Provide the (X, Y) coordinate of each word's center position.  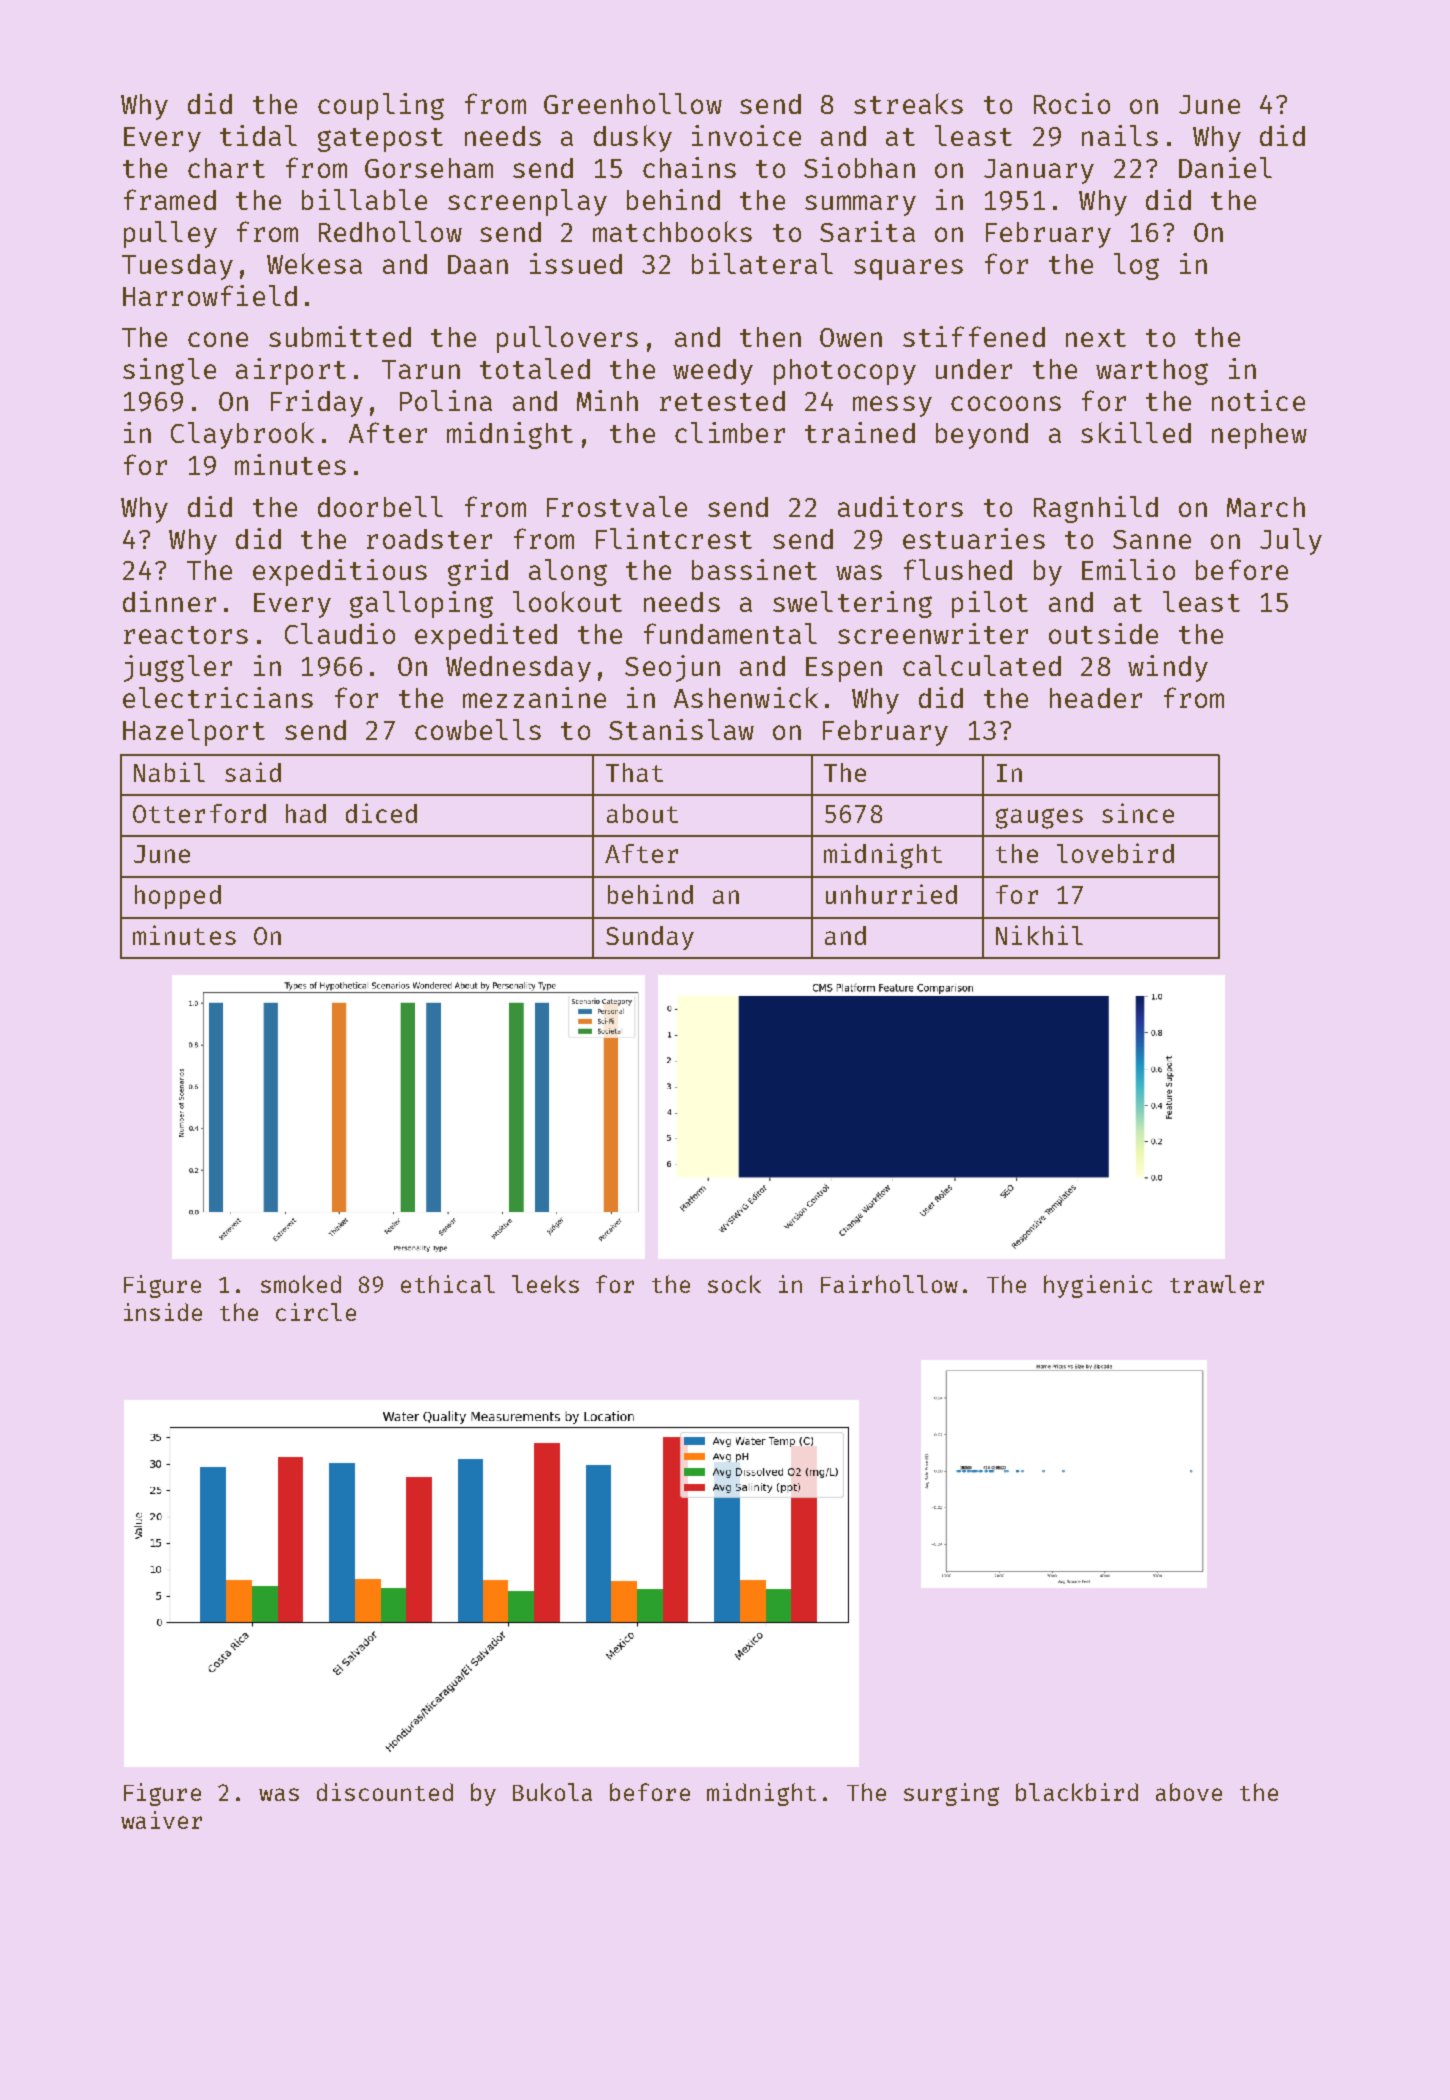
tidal (258, 135)
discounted (385, 1792)
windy (1168, 668)
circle (316, 1312)
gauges (1039, 818)
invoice (746, 135)
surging (951, 1794)
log (1136, 266)
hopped (178, 897)
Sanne (1152, 539)
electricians (218, 697)
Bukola (552, 1792)
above (1189, 1792)
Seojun (672, 668)
